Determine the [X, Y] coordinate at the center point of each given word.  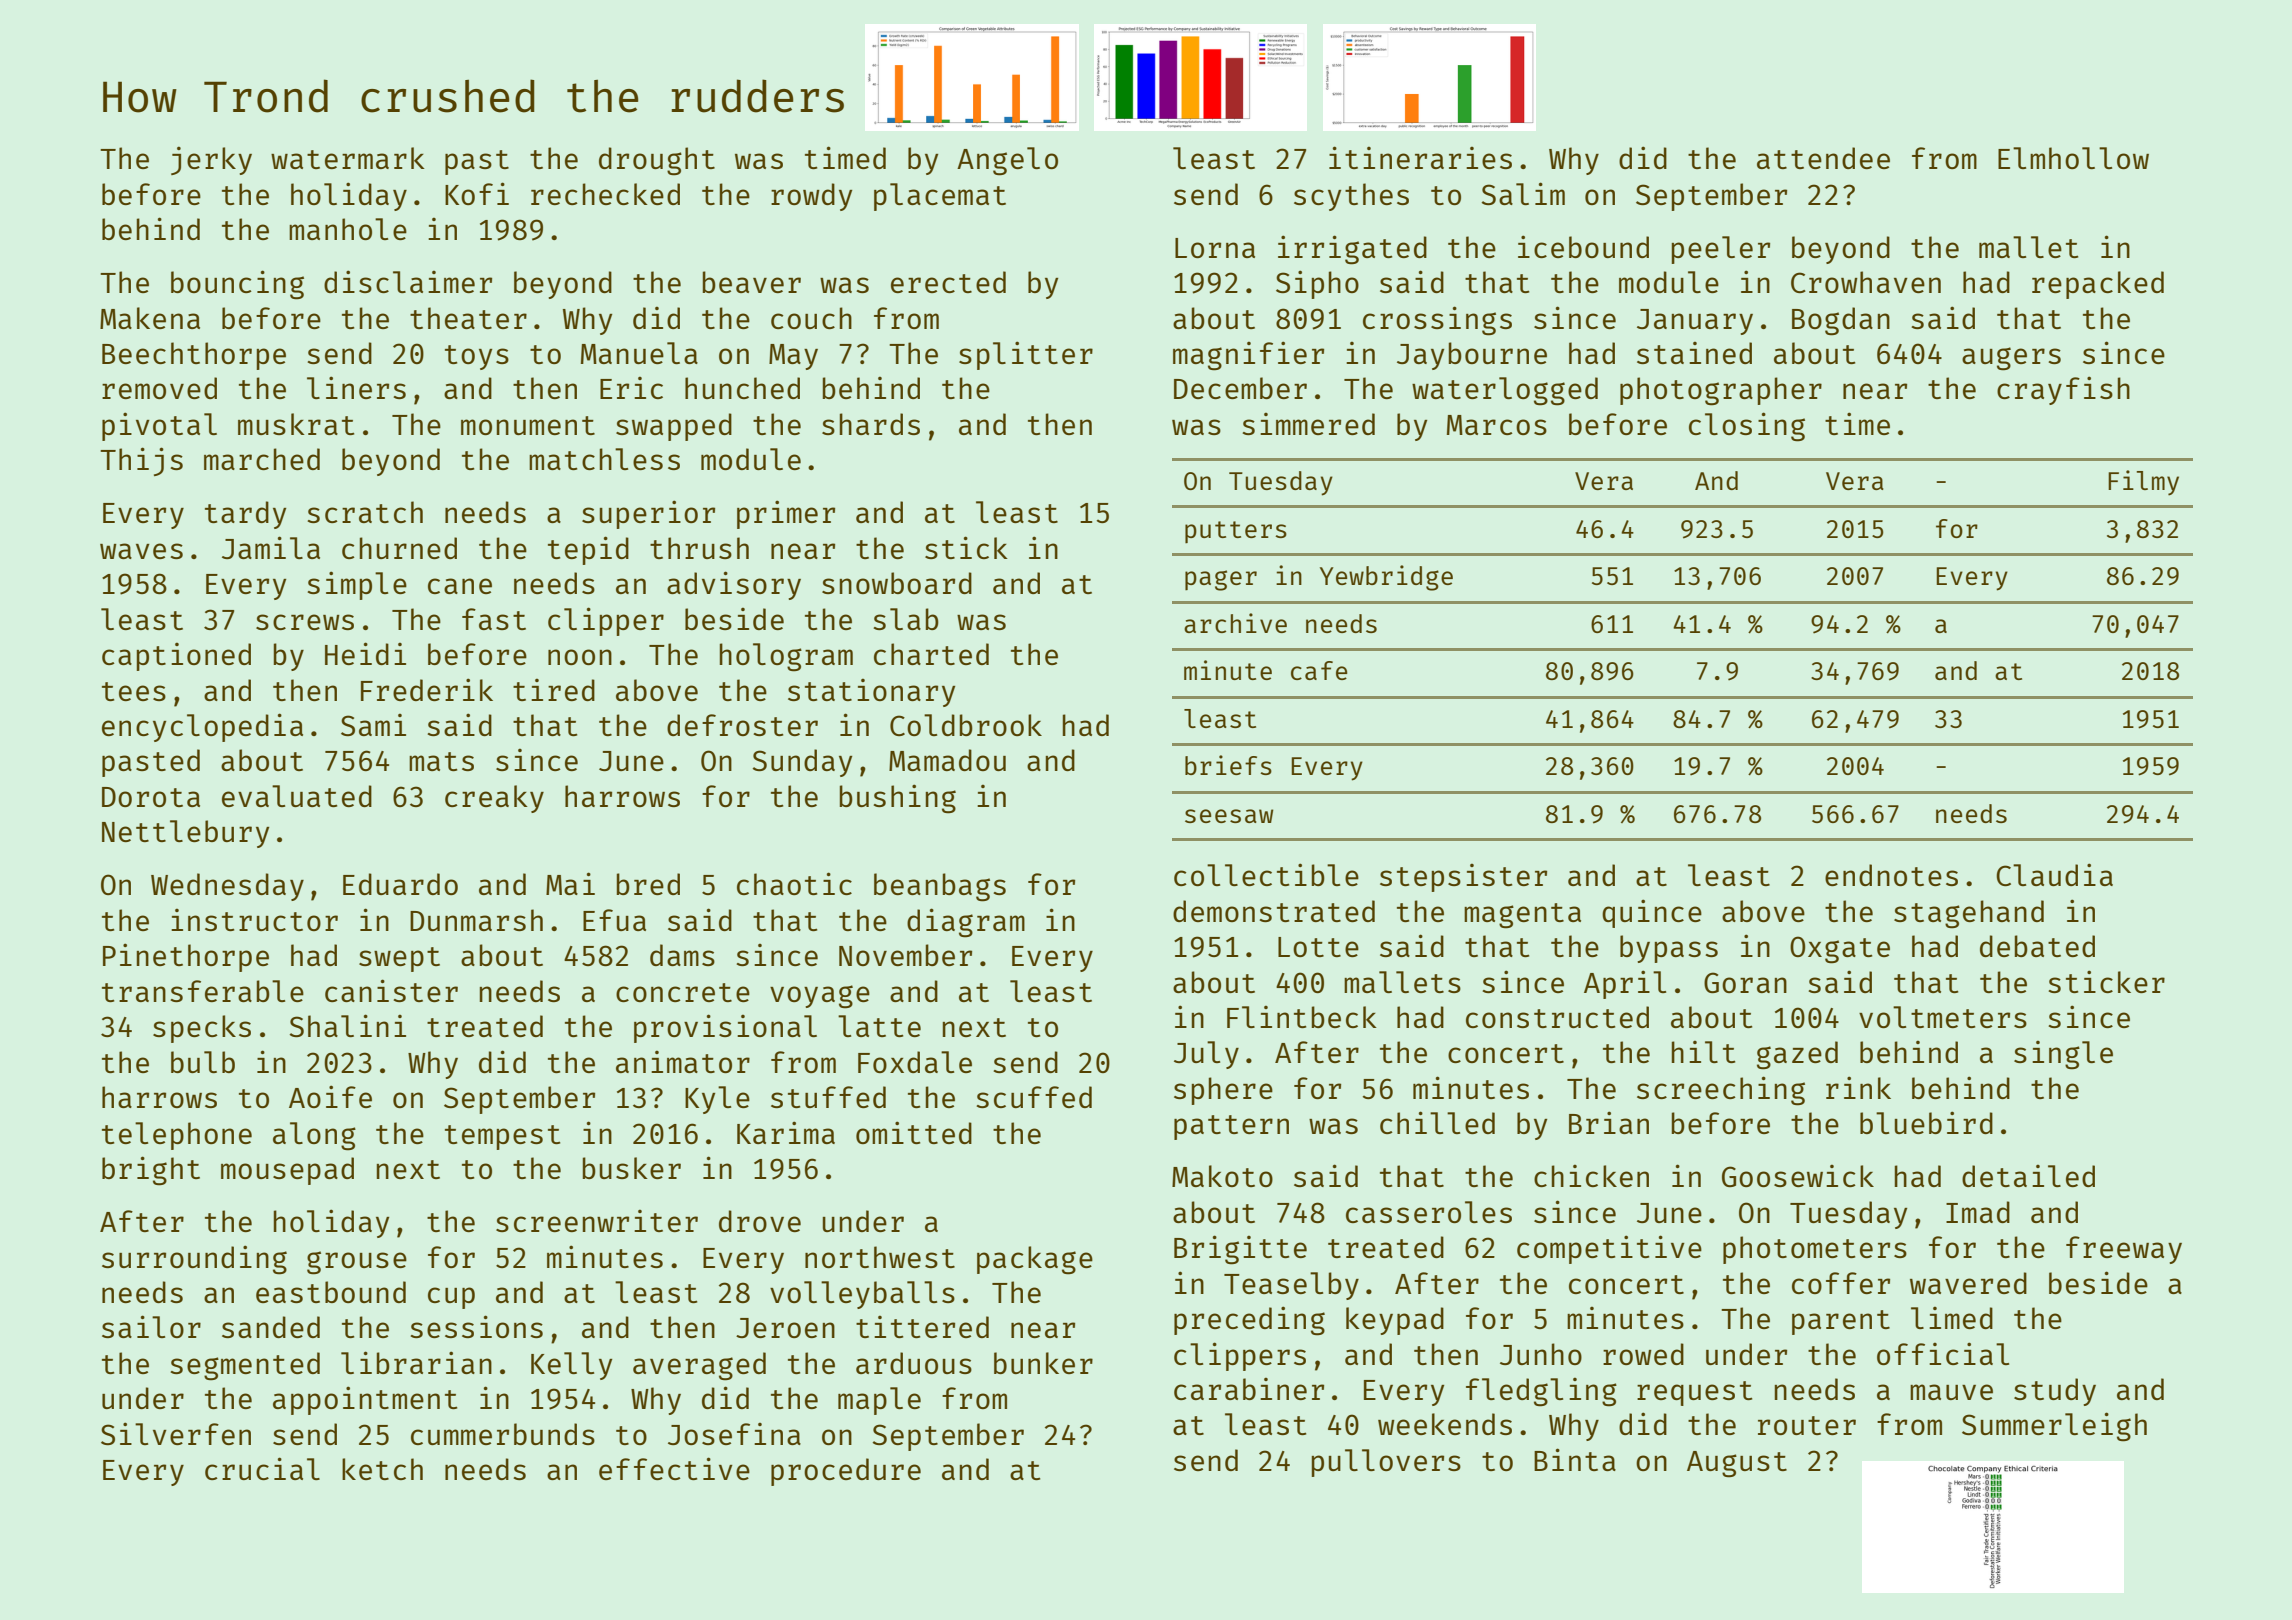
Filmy [2143, 483]
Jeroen [785, 1328]
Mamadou [947, 760]
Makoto [1222, 1176]
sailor [151, 1326]
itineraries [1420, 157]
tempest [502, 1137]
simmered [1308, 424]
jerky [211, 160]
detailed [2028, 1176]
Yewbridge [1386, 578]
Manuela [639, 353]
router [1807, 1425]
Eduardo [400, 884]
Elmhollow [2073, 158]
